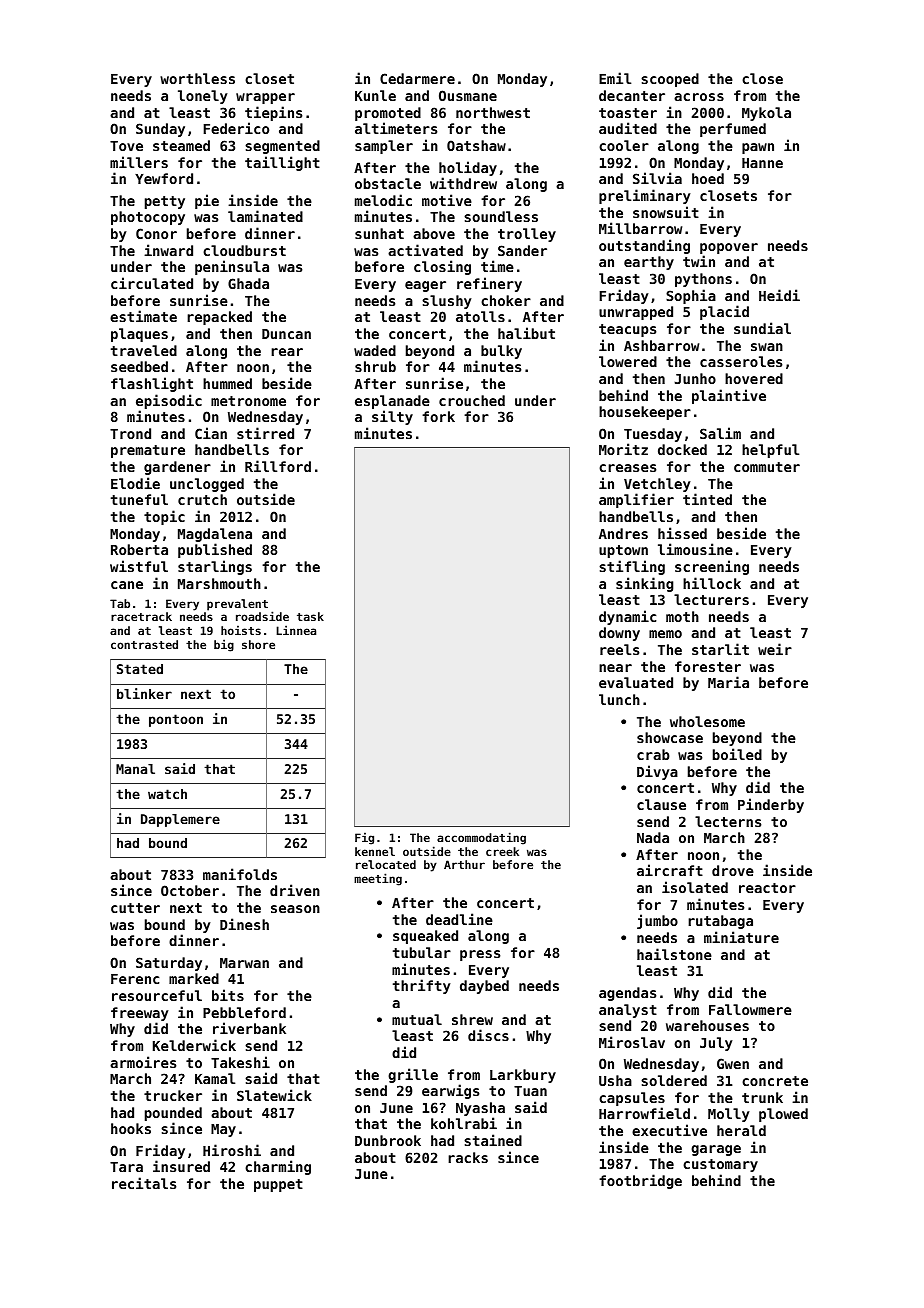  Describe the element at coordinates (447, 200) in the screenshot. I see `motive` at that location.
